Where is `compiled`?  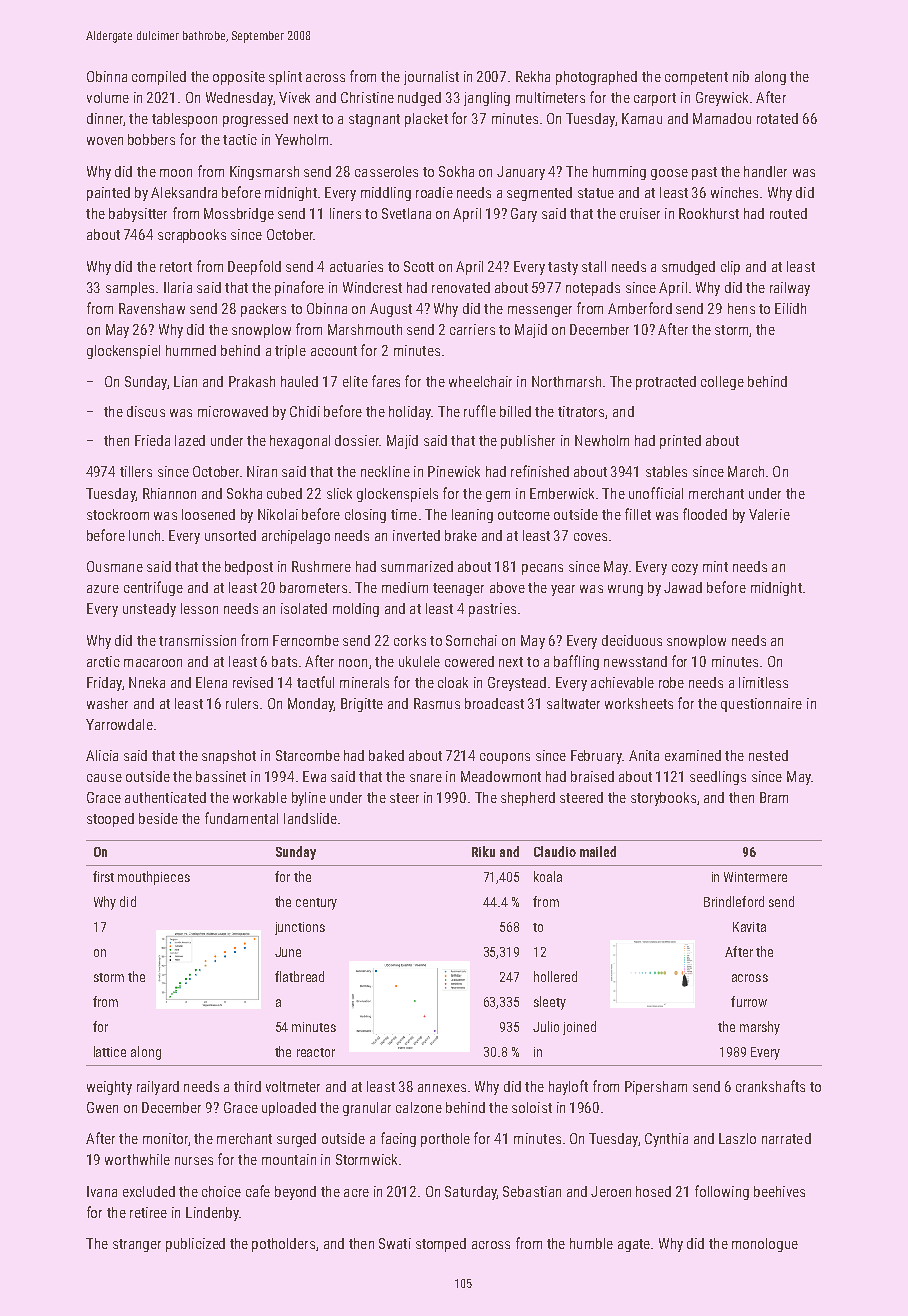
compiled is located at coordinates (159, 78).
